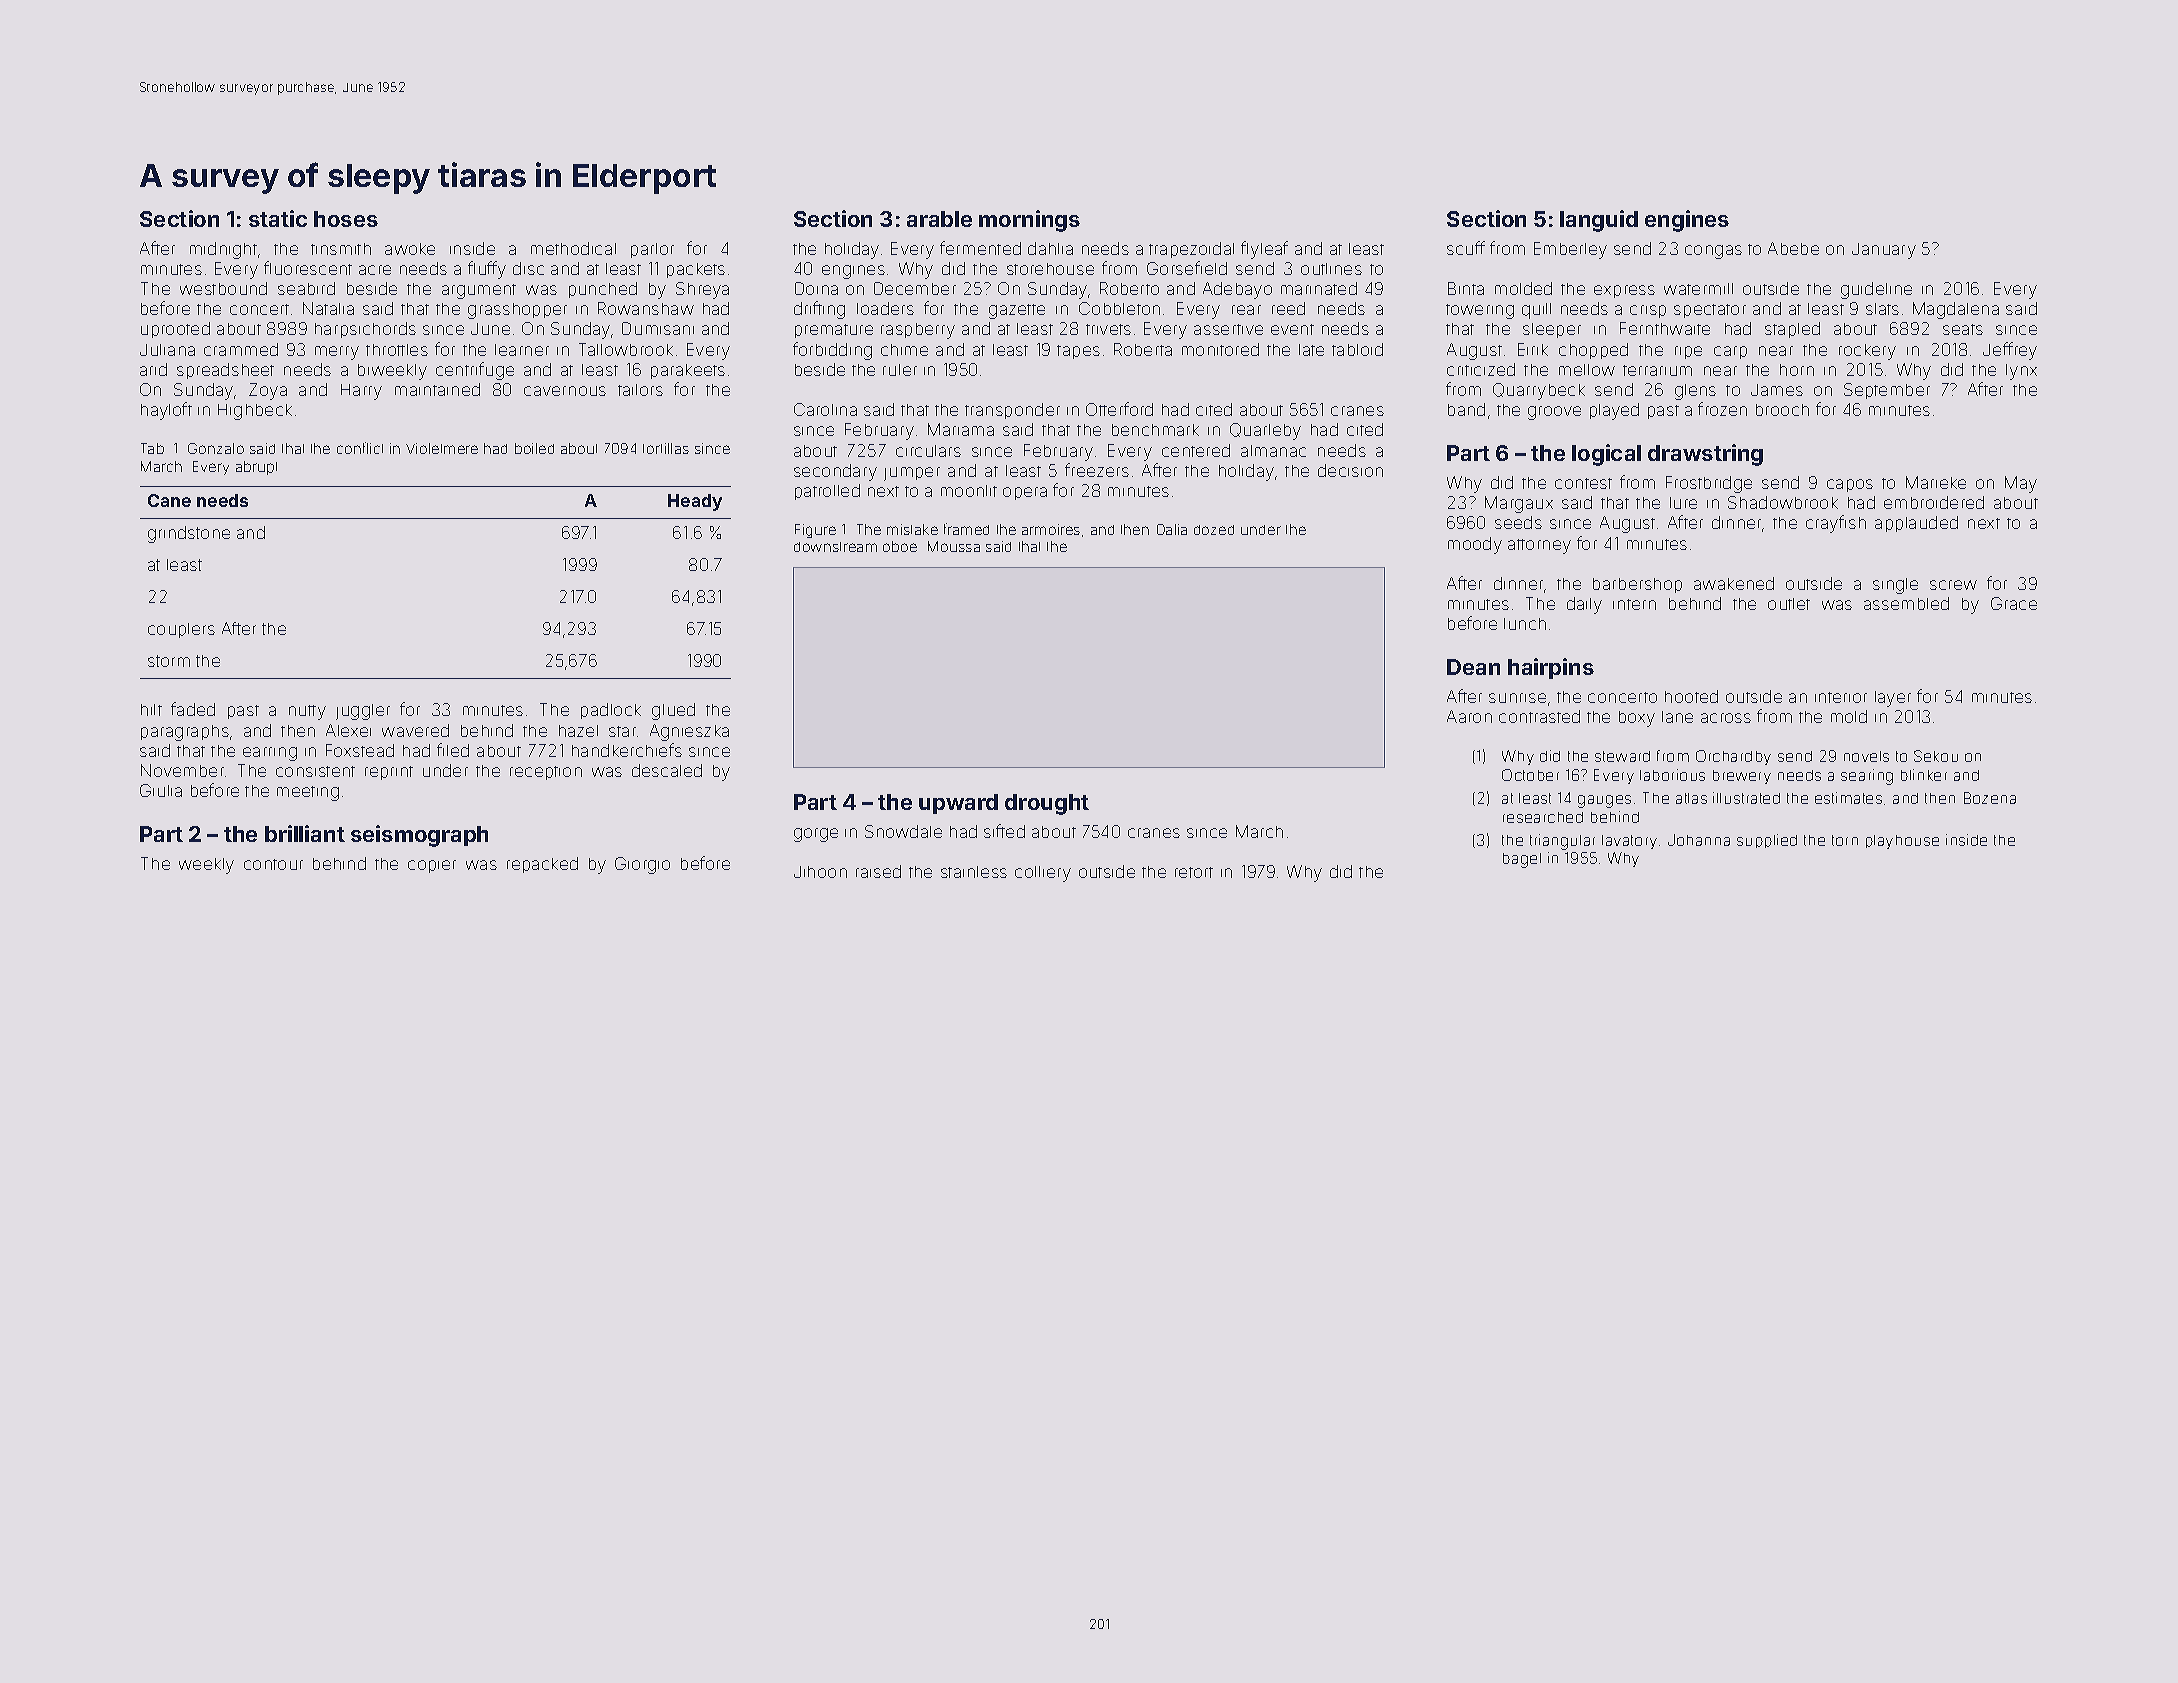  Describe the element at coordinates (1469, 716) in the screenshot. I see `Aaron` at that location.
